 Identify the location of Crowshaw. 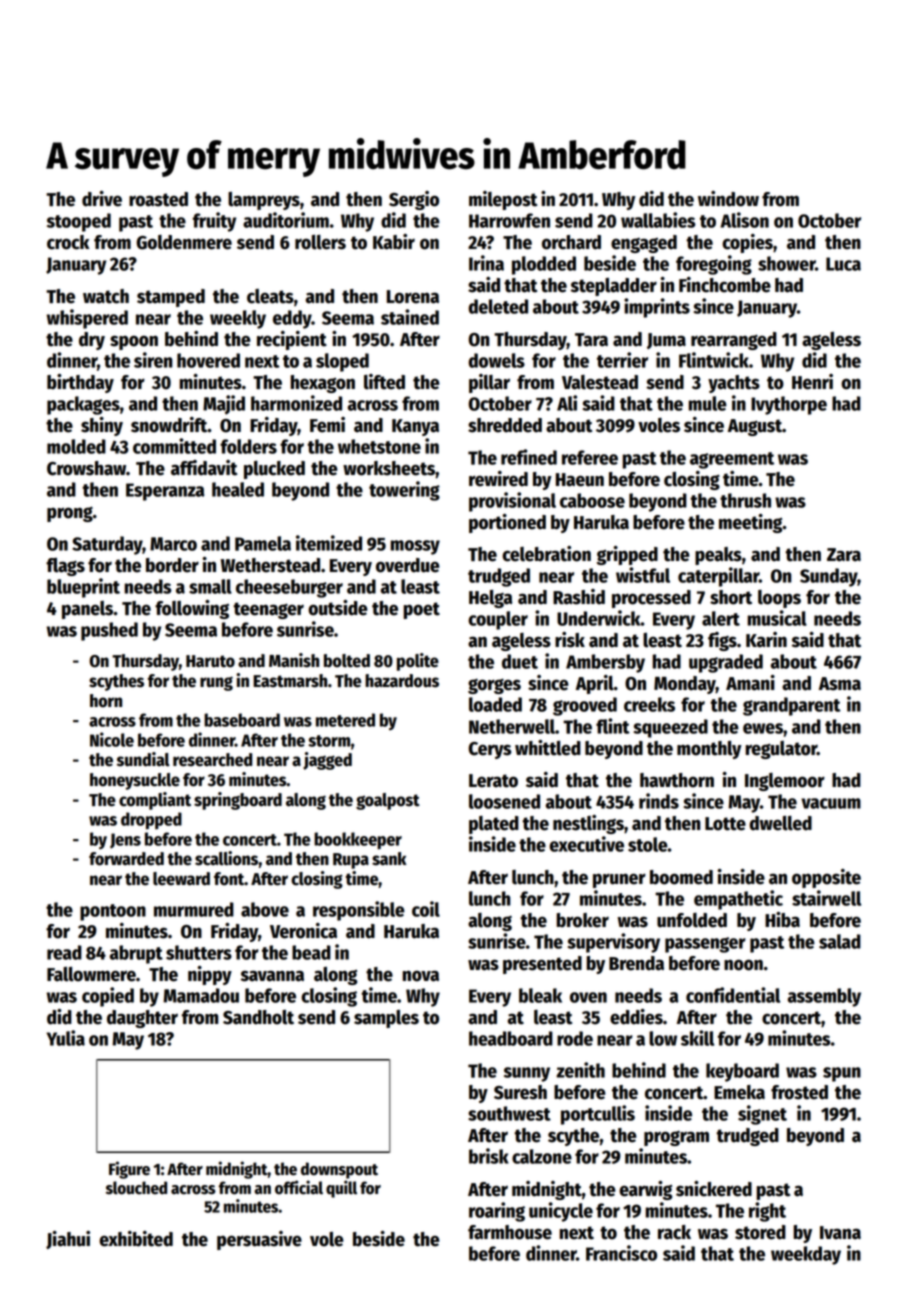
(86, 468).
